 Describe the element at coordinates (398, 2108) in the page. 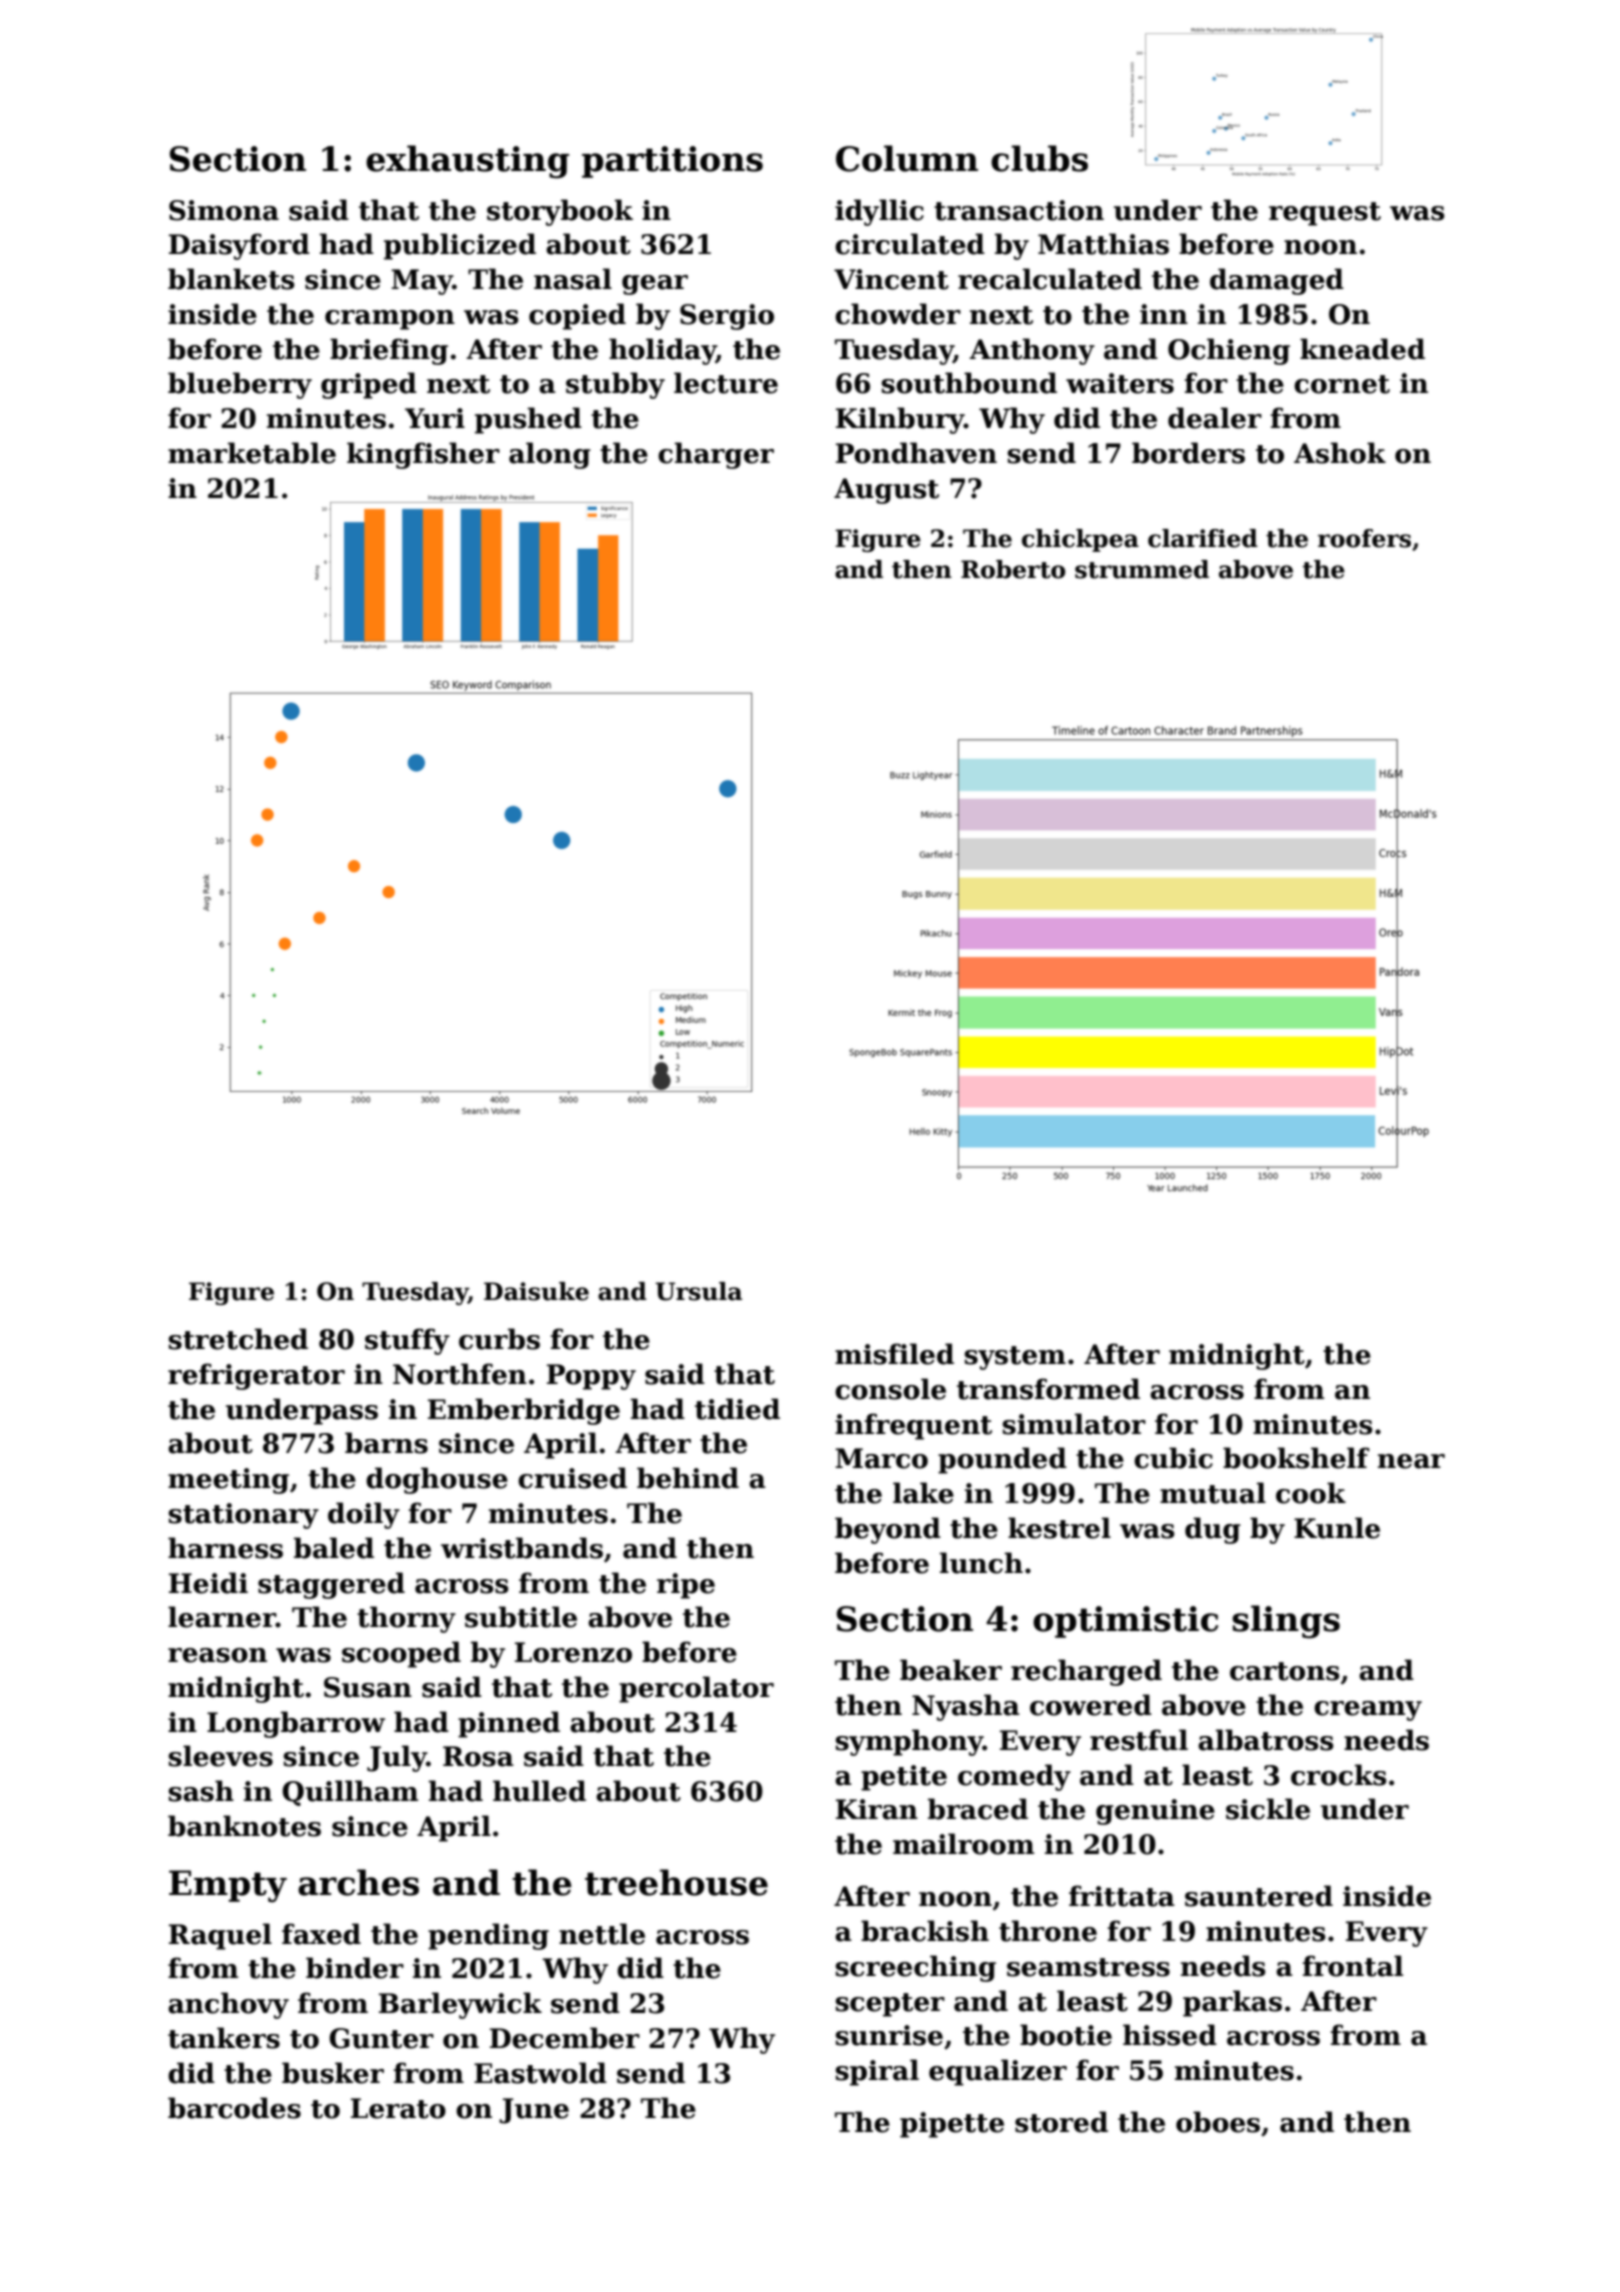

I see `Lerato` at that location.
